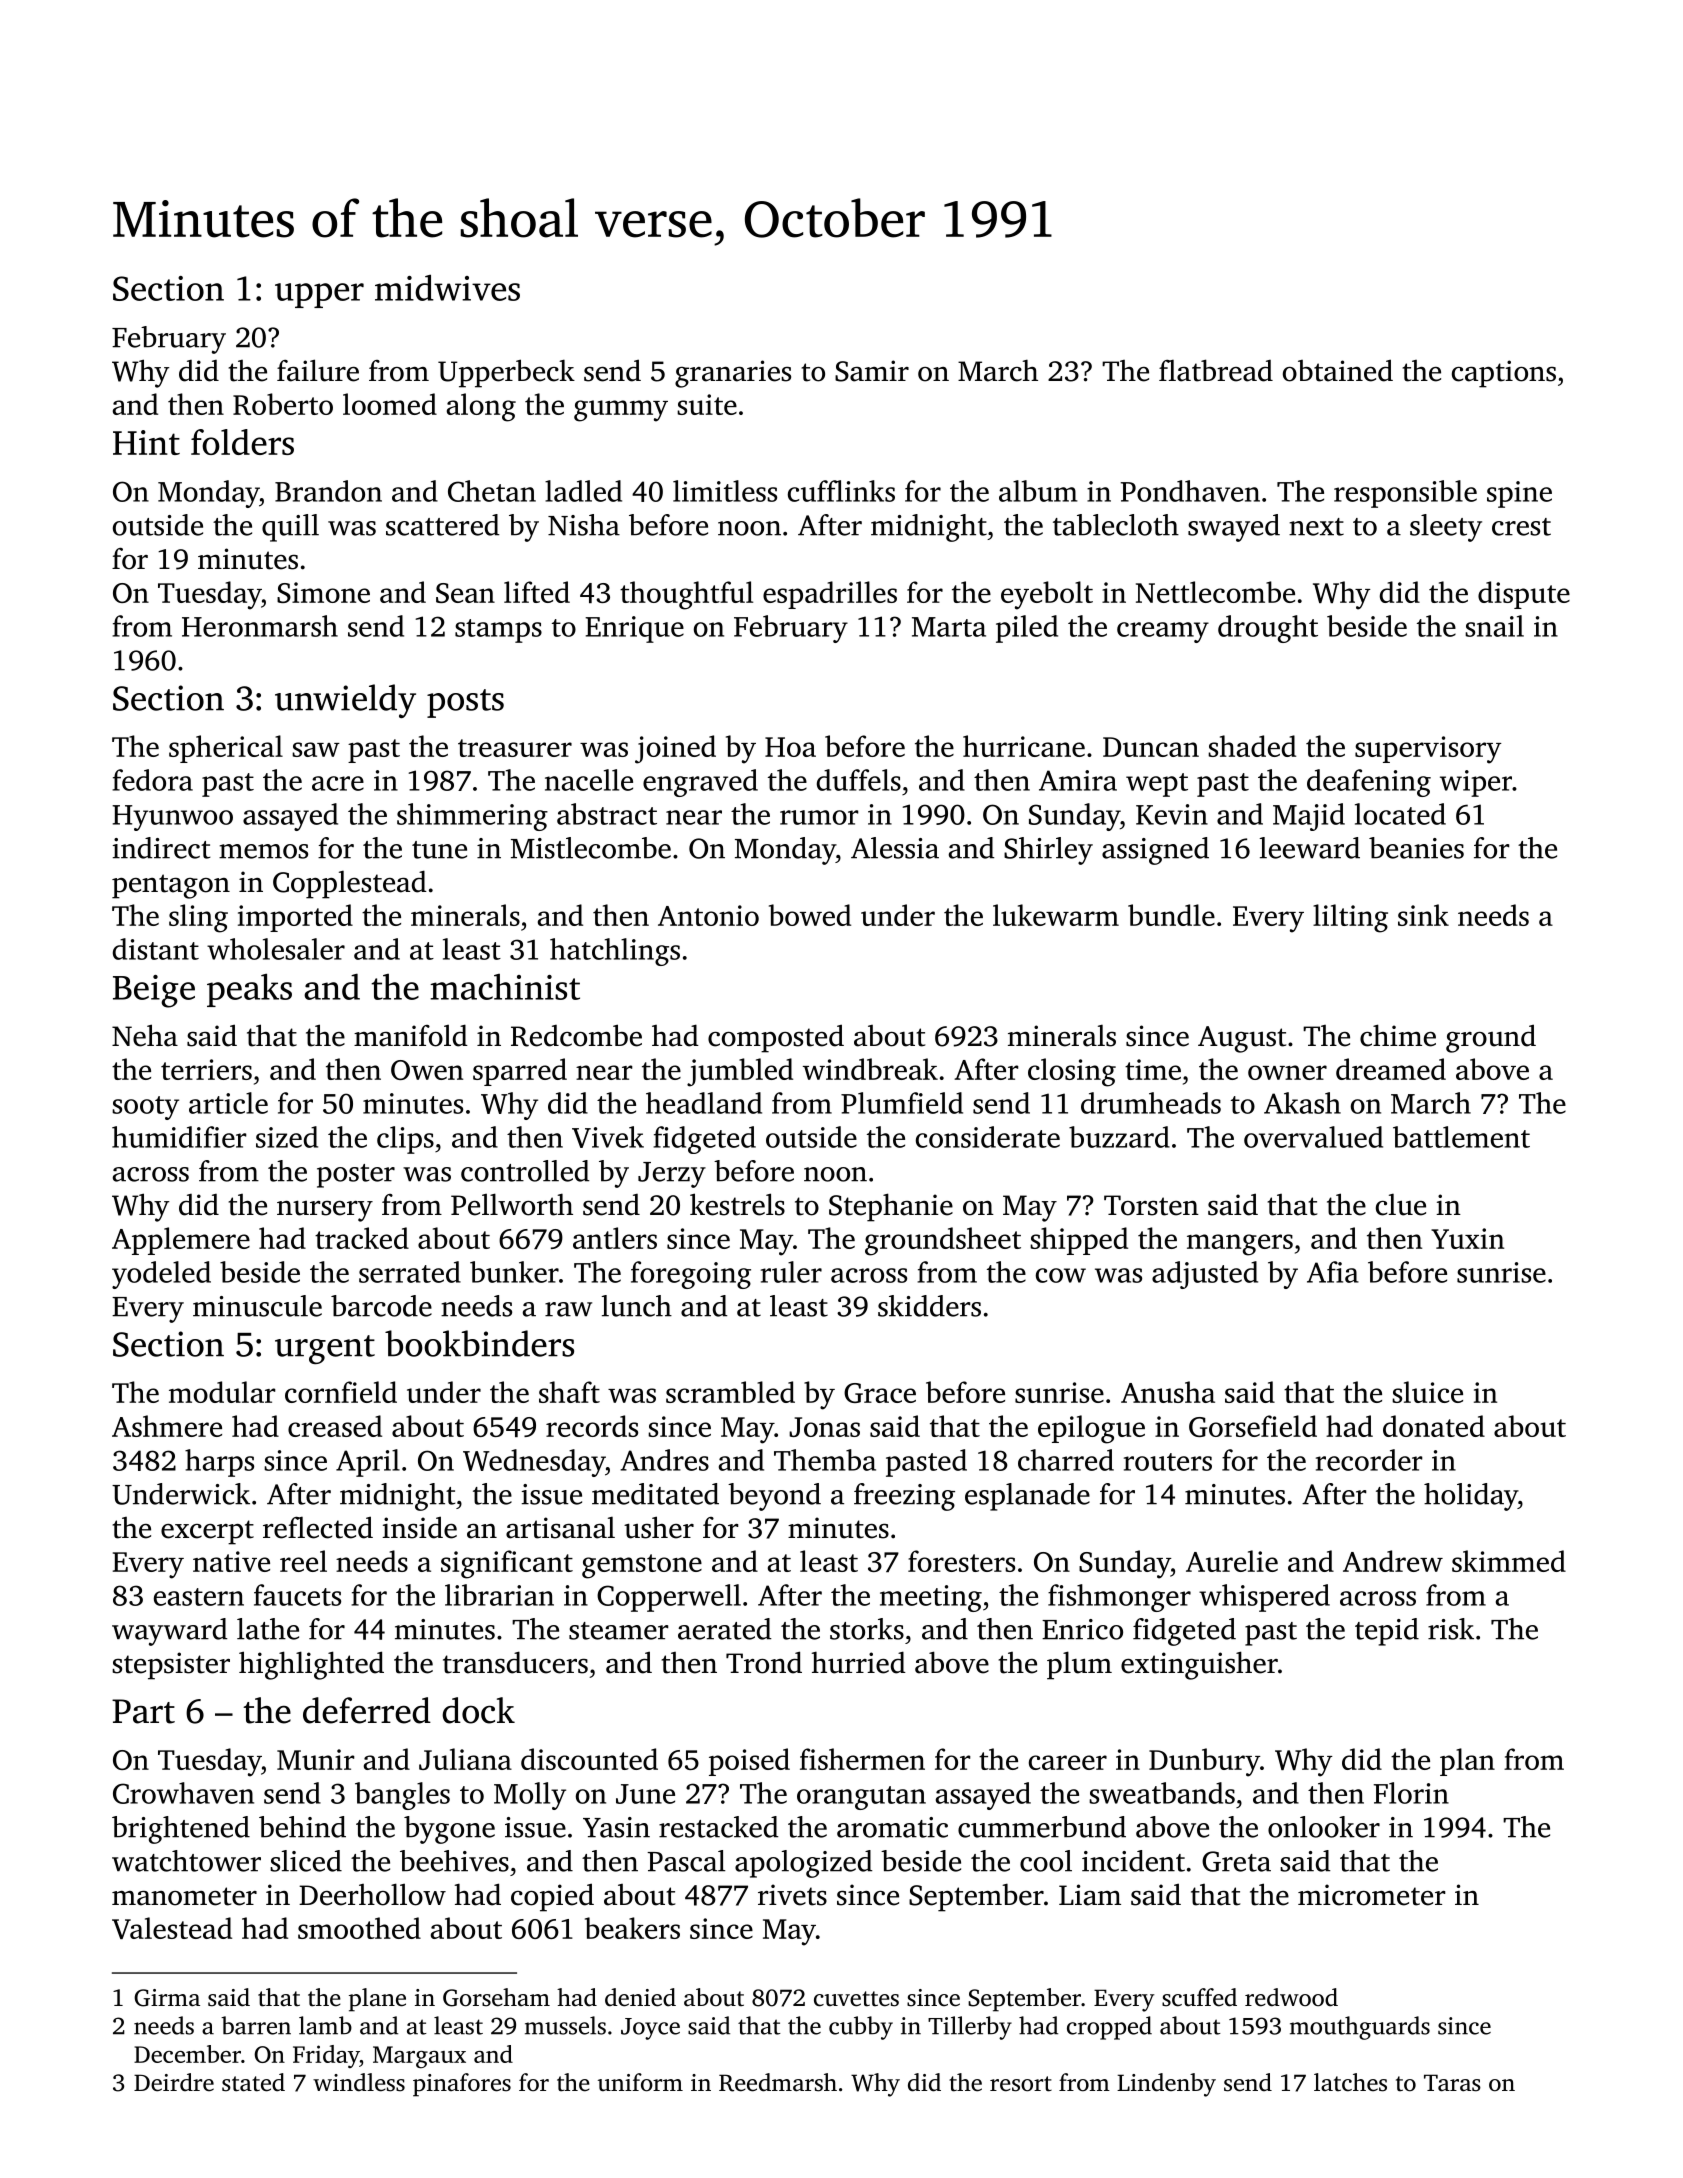  I want to click on Nettlecombe, so click(1215, 592).
